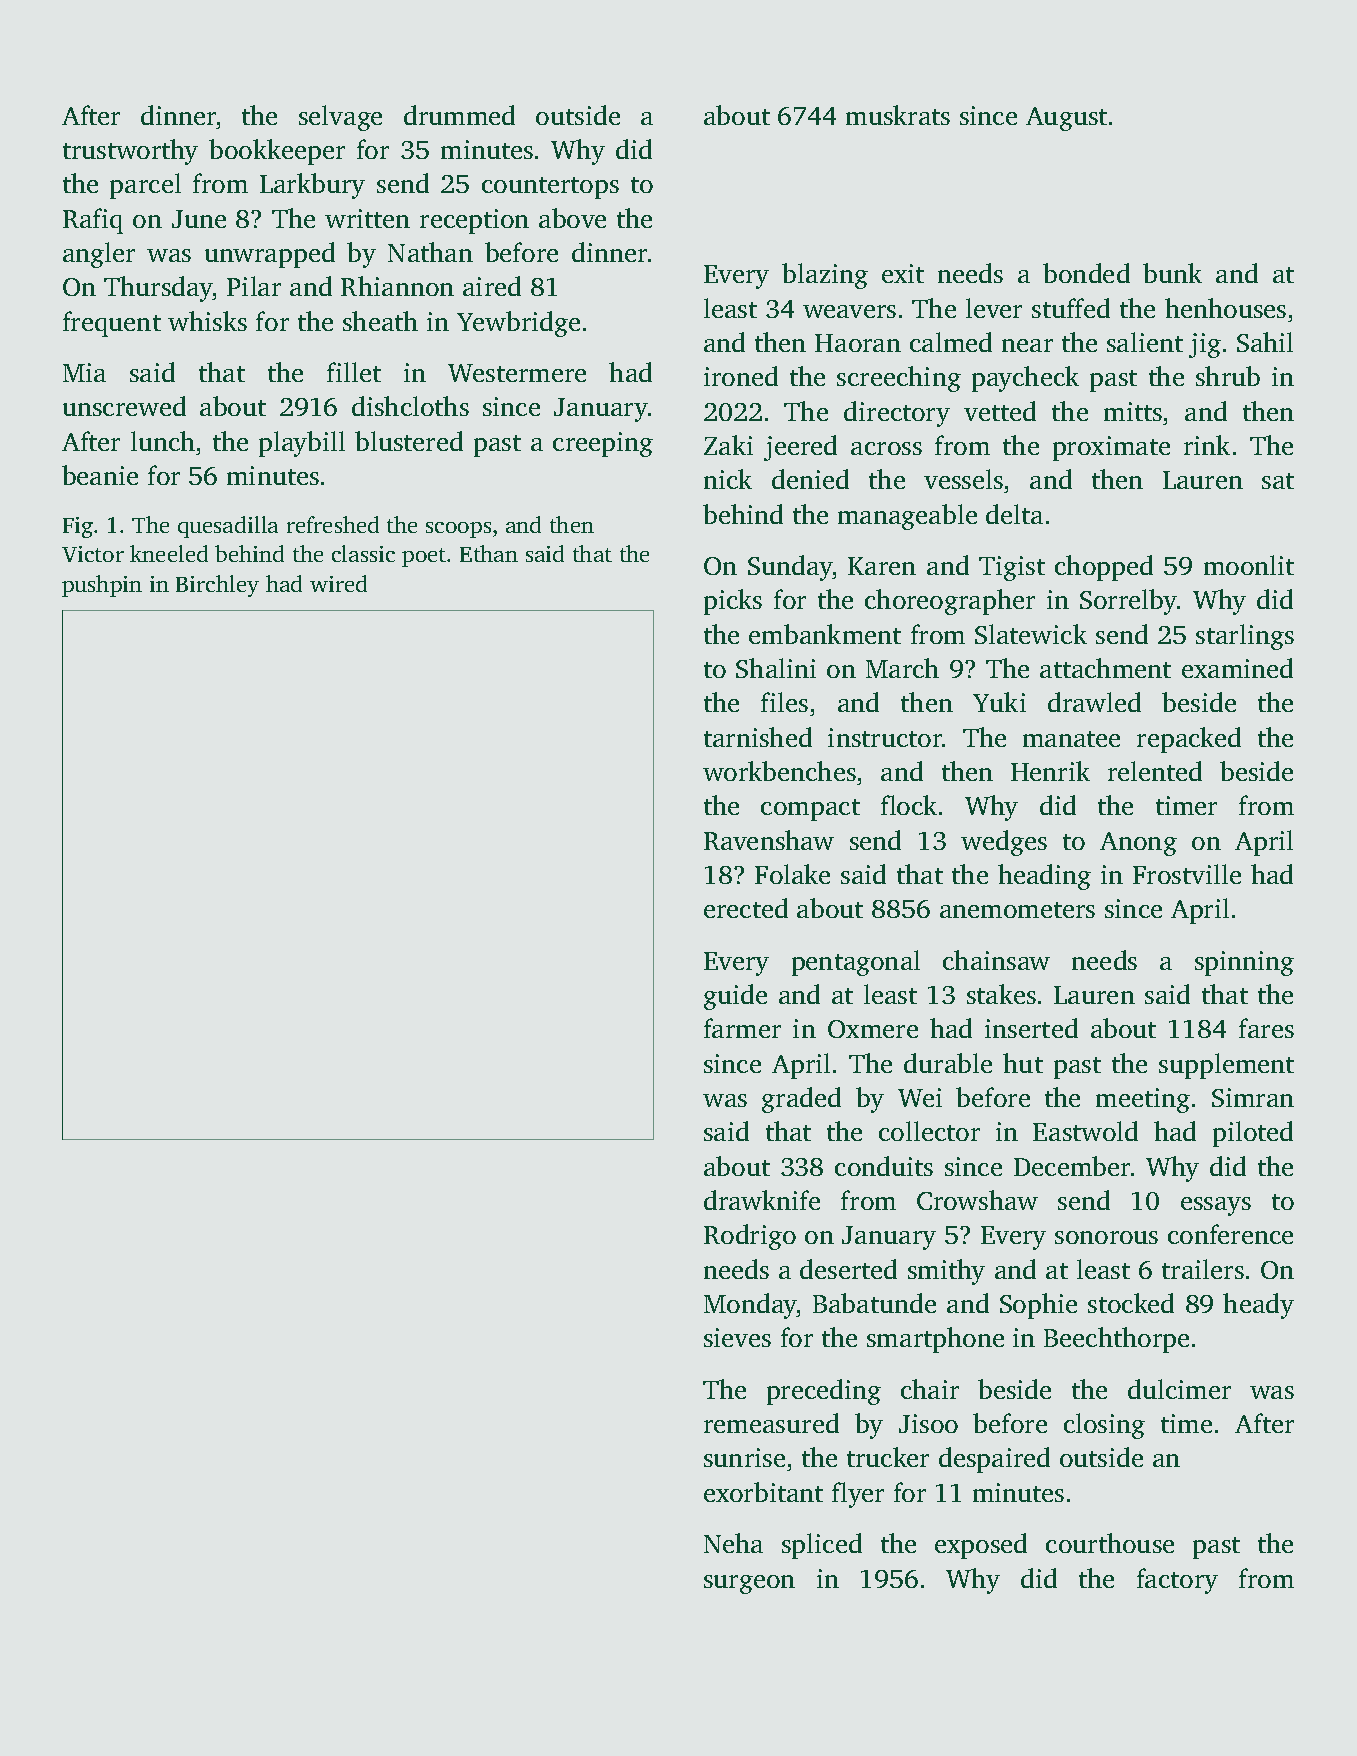 Image resolution: width=1357 pixels, height=1756 pixels. Describe the element at coordinates (1177, 1581) in the screenshot. I see `factory` at that location.
